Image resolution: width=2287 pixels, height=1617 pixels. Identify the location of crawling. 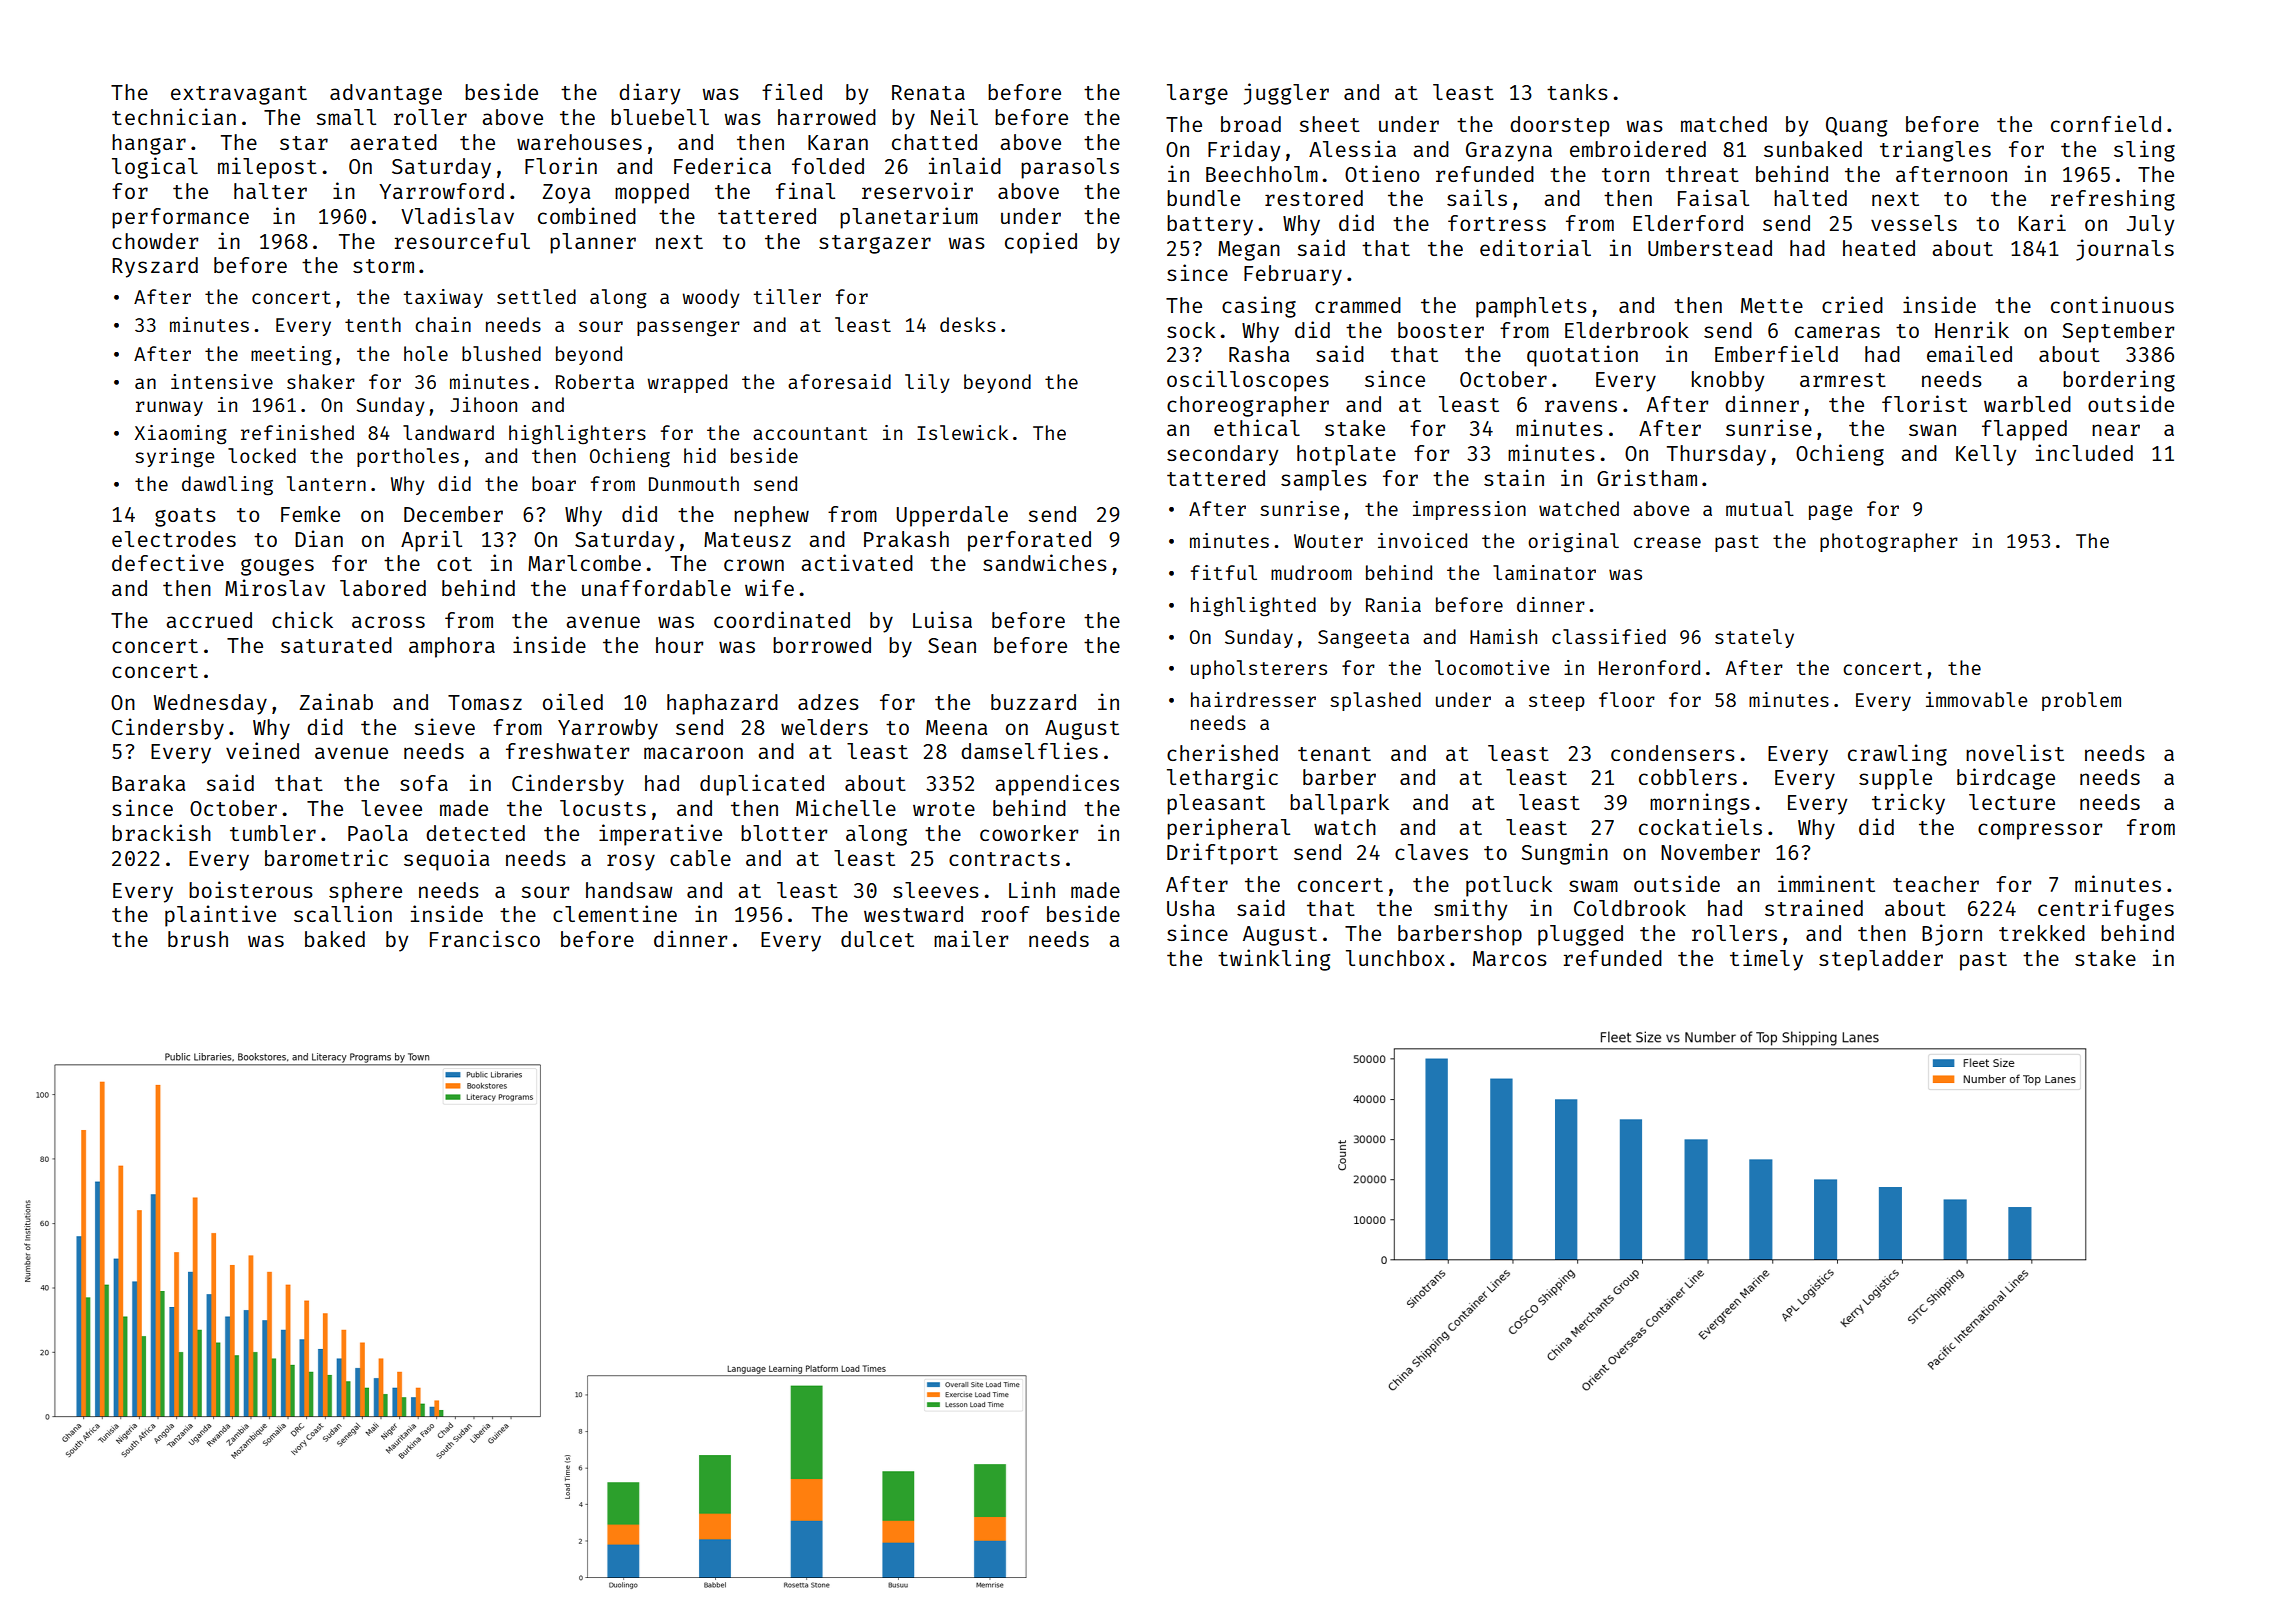
(1897, 755).
